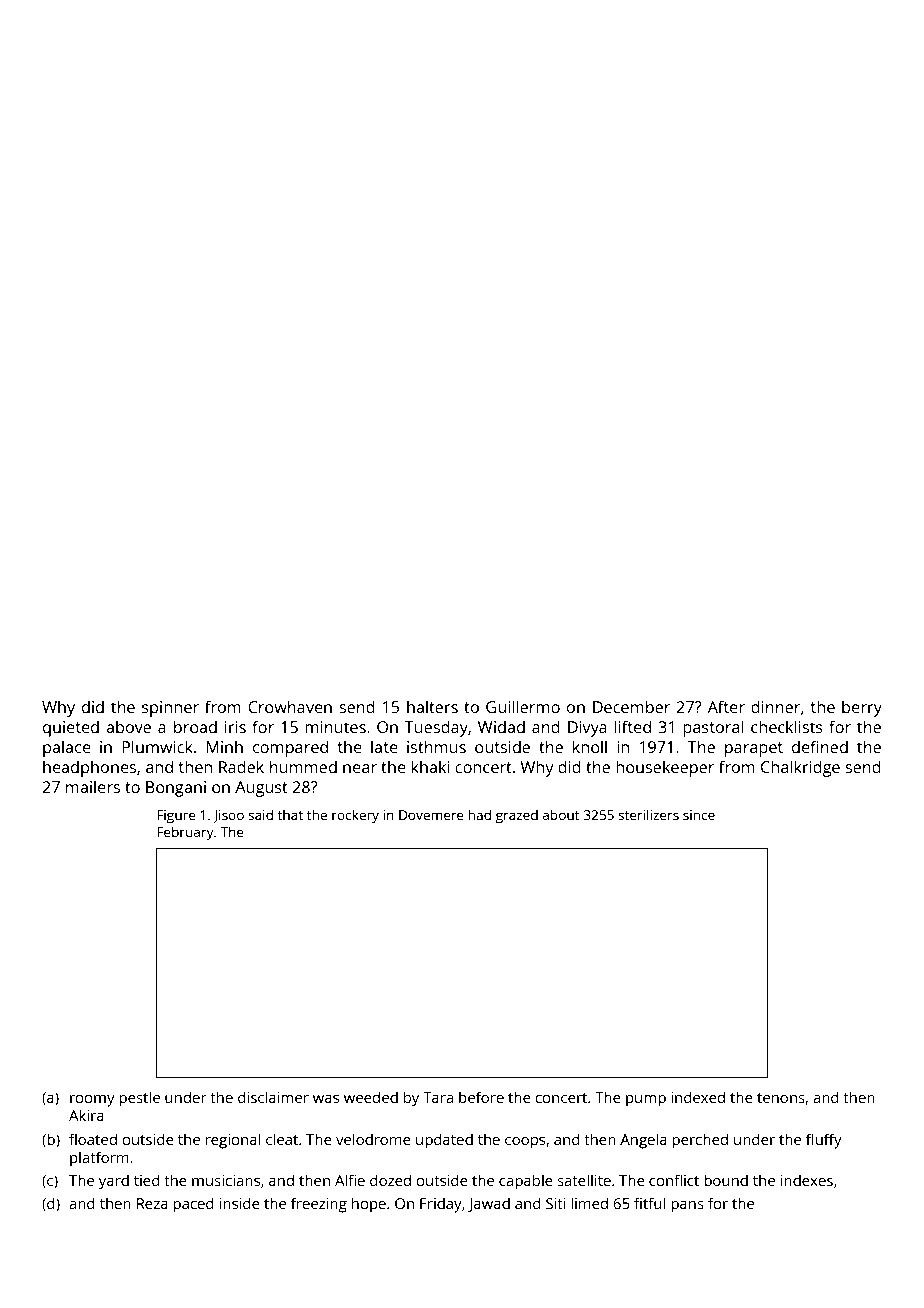  What do you see at coordinates (240, 1203) in the screenshot?
I see `inside` at bounding box center [240, 1203].
